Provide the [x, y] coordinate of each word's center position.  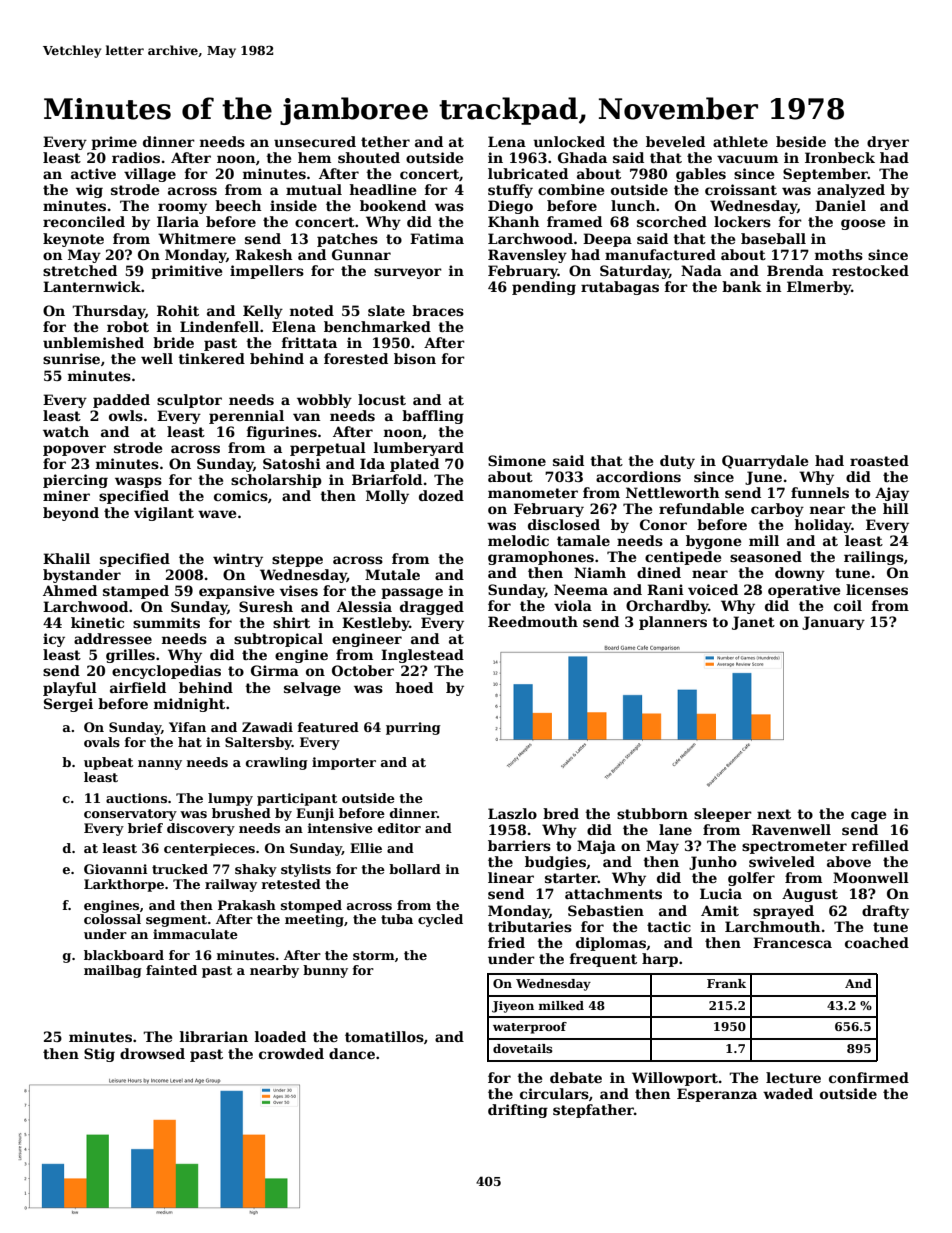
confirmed [869, 1077]
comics [241, 495]
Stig [99, 1055]
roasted [879, 460]
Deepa [607, 240]
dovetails [523, 1048]
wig [89, 191]
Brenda [795, 270]
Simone [517, 460]
